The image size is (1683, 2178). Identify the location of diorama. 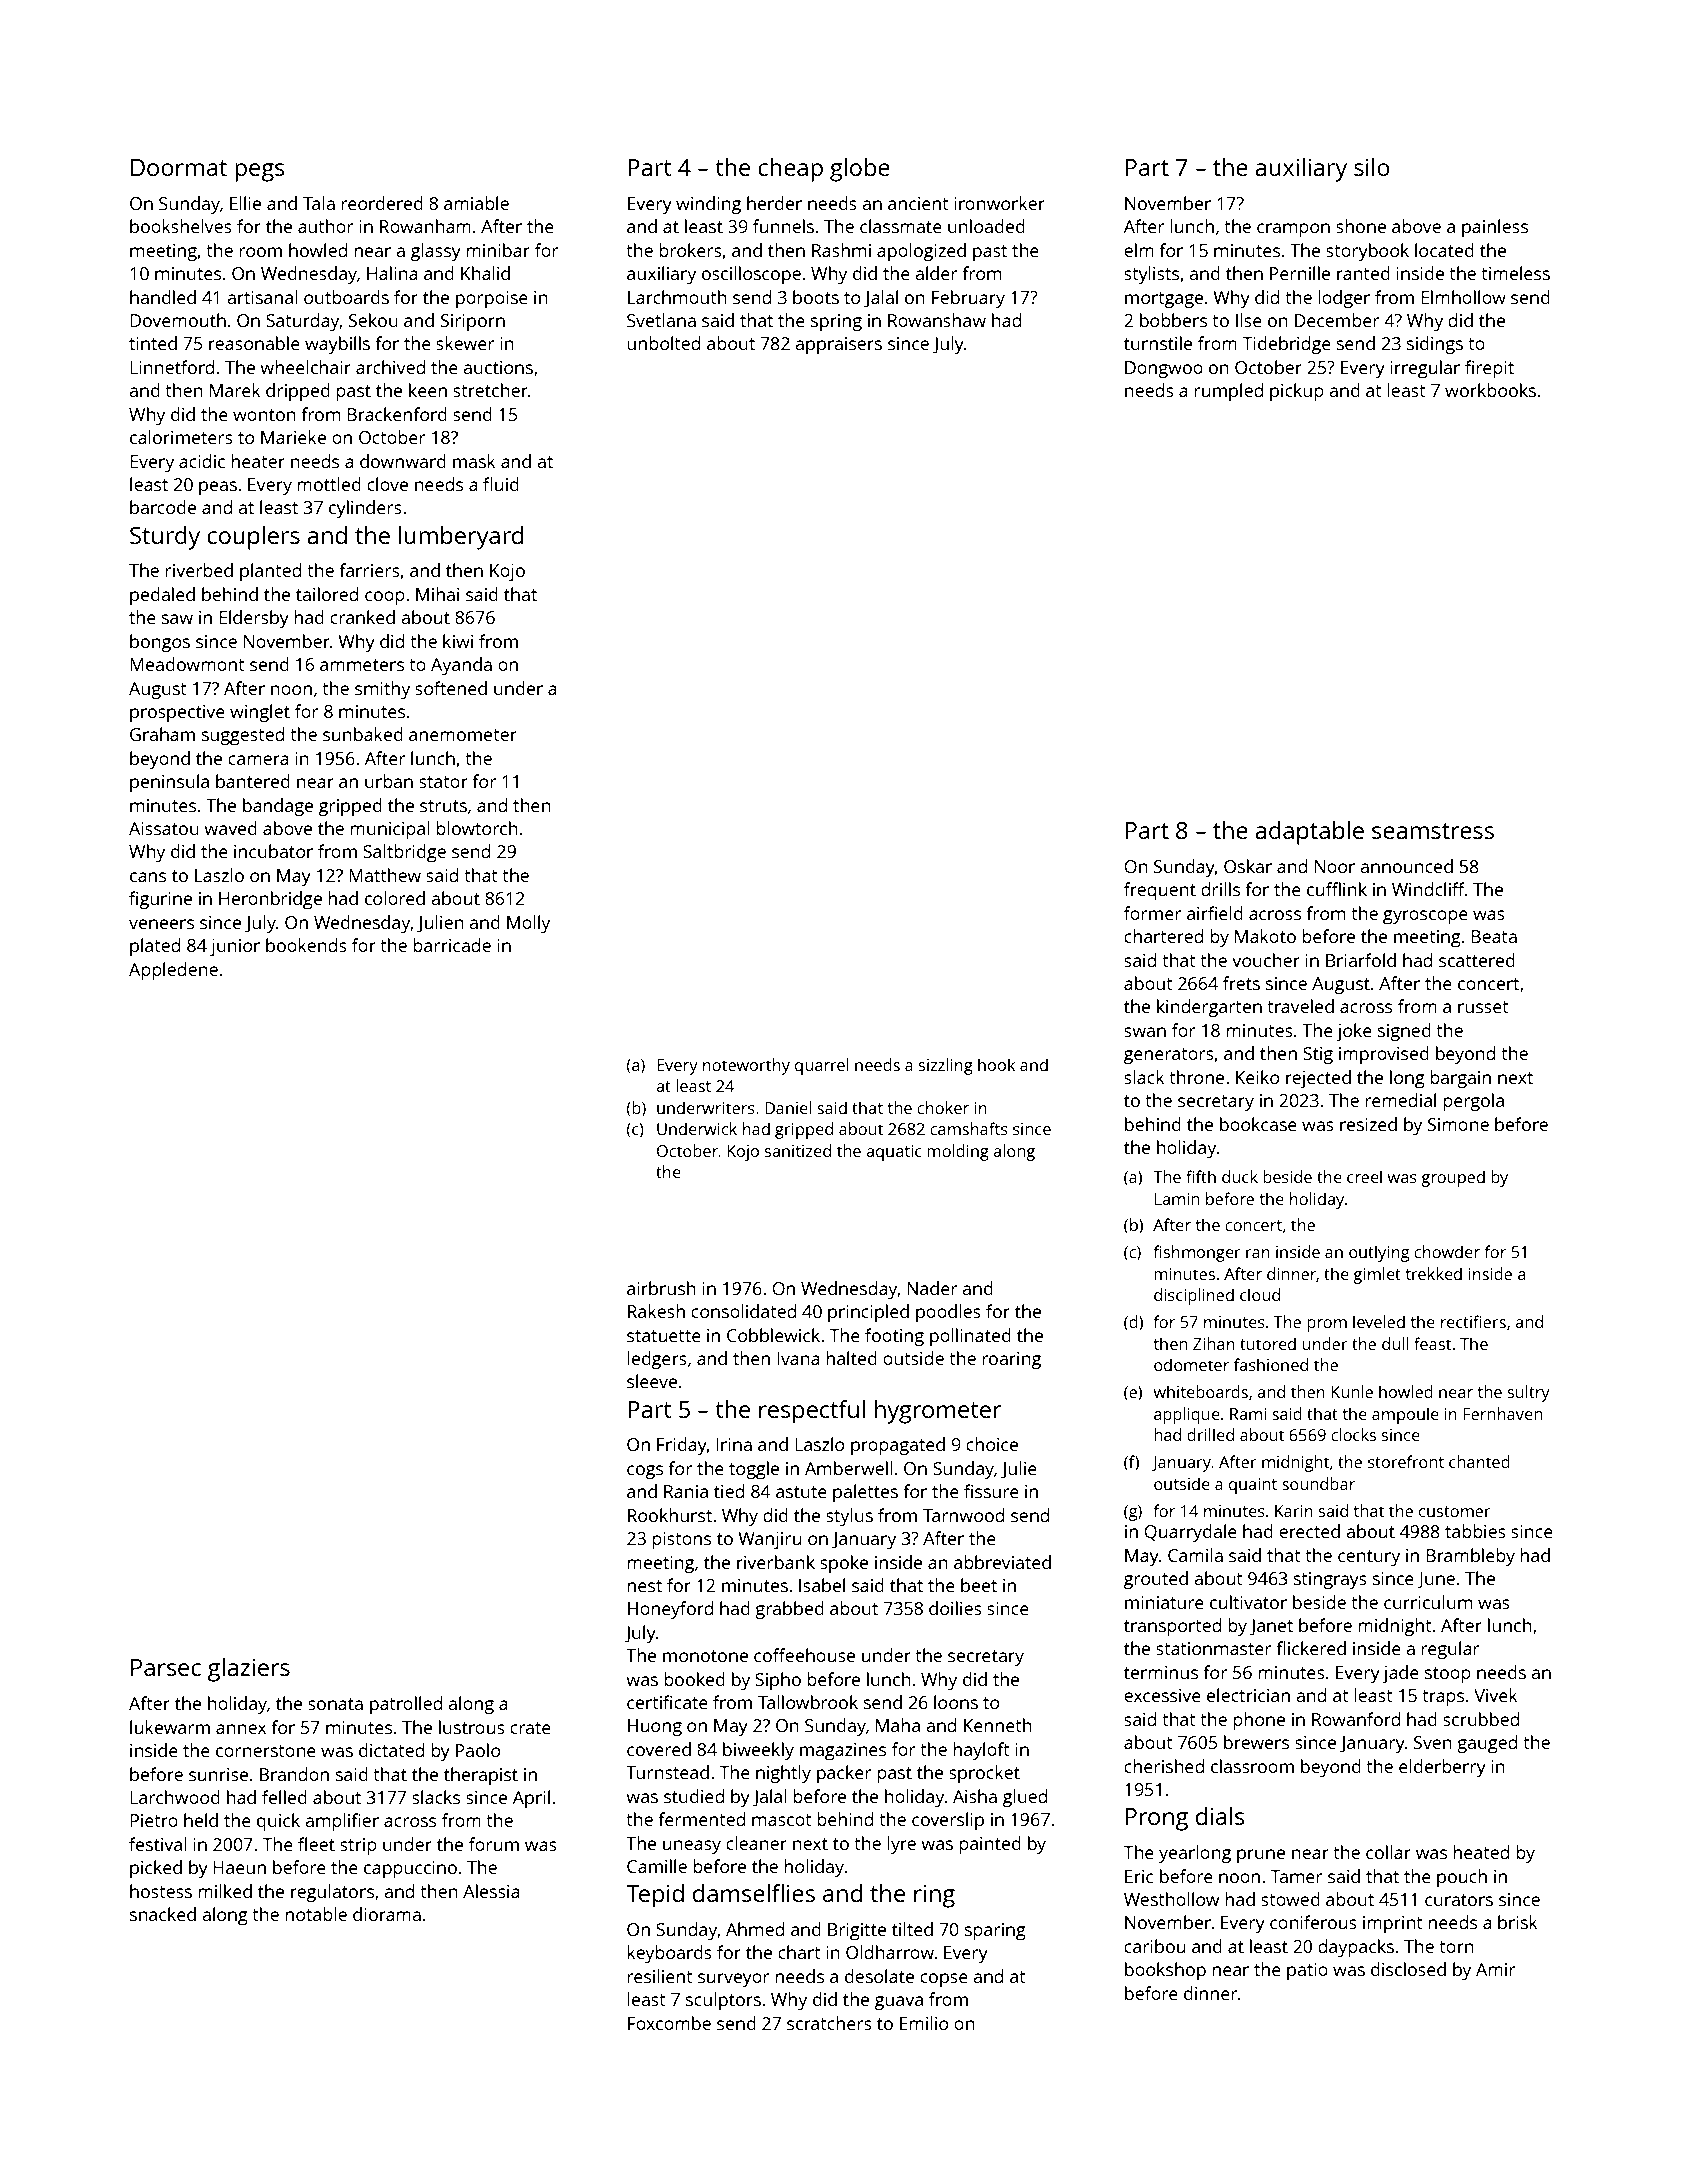
(387, 1914).
